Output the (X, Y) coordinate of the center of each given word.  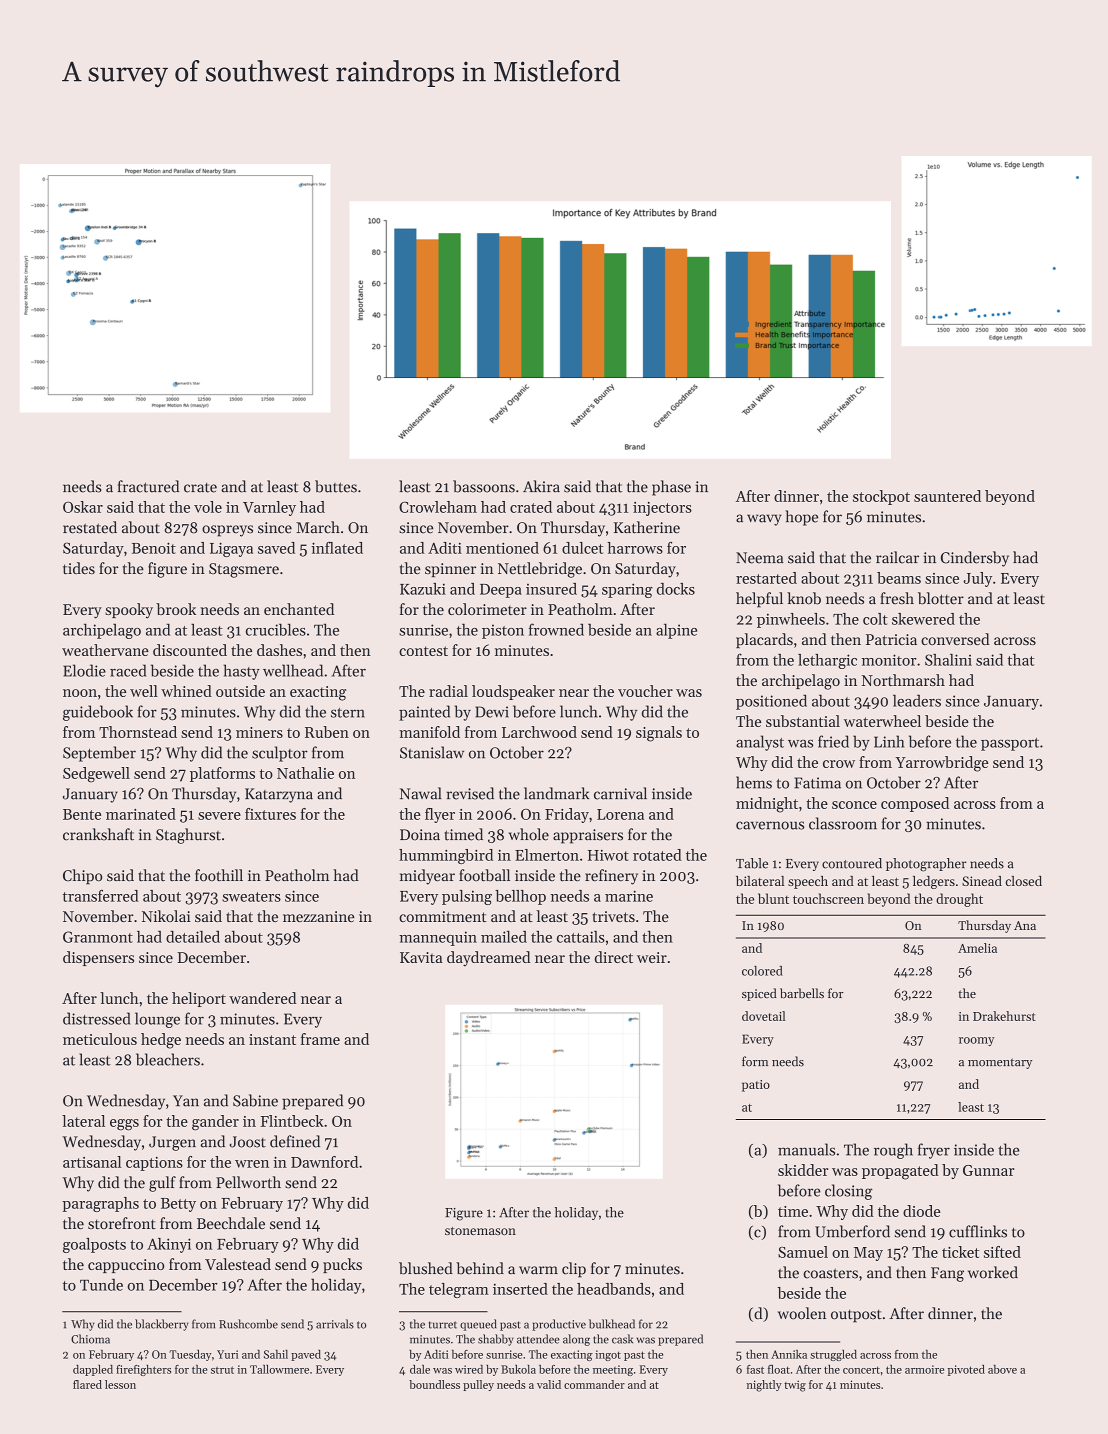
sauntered (947, 496)
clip (574, 1270)
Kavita (421, 957)
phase (671, 488)
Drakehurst (1004, 1016)
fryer (934, 1151)
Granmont (98, 937)
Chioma (90, 1339)
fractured (148, 486)
